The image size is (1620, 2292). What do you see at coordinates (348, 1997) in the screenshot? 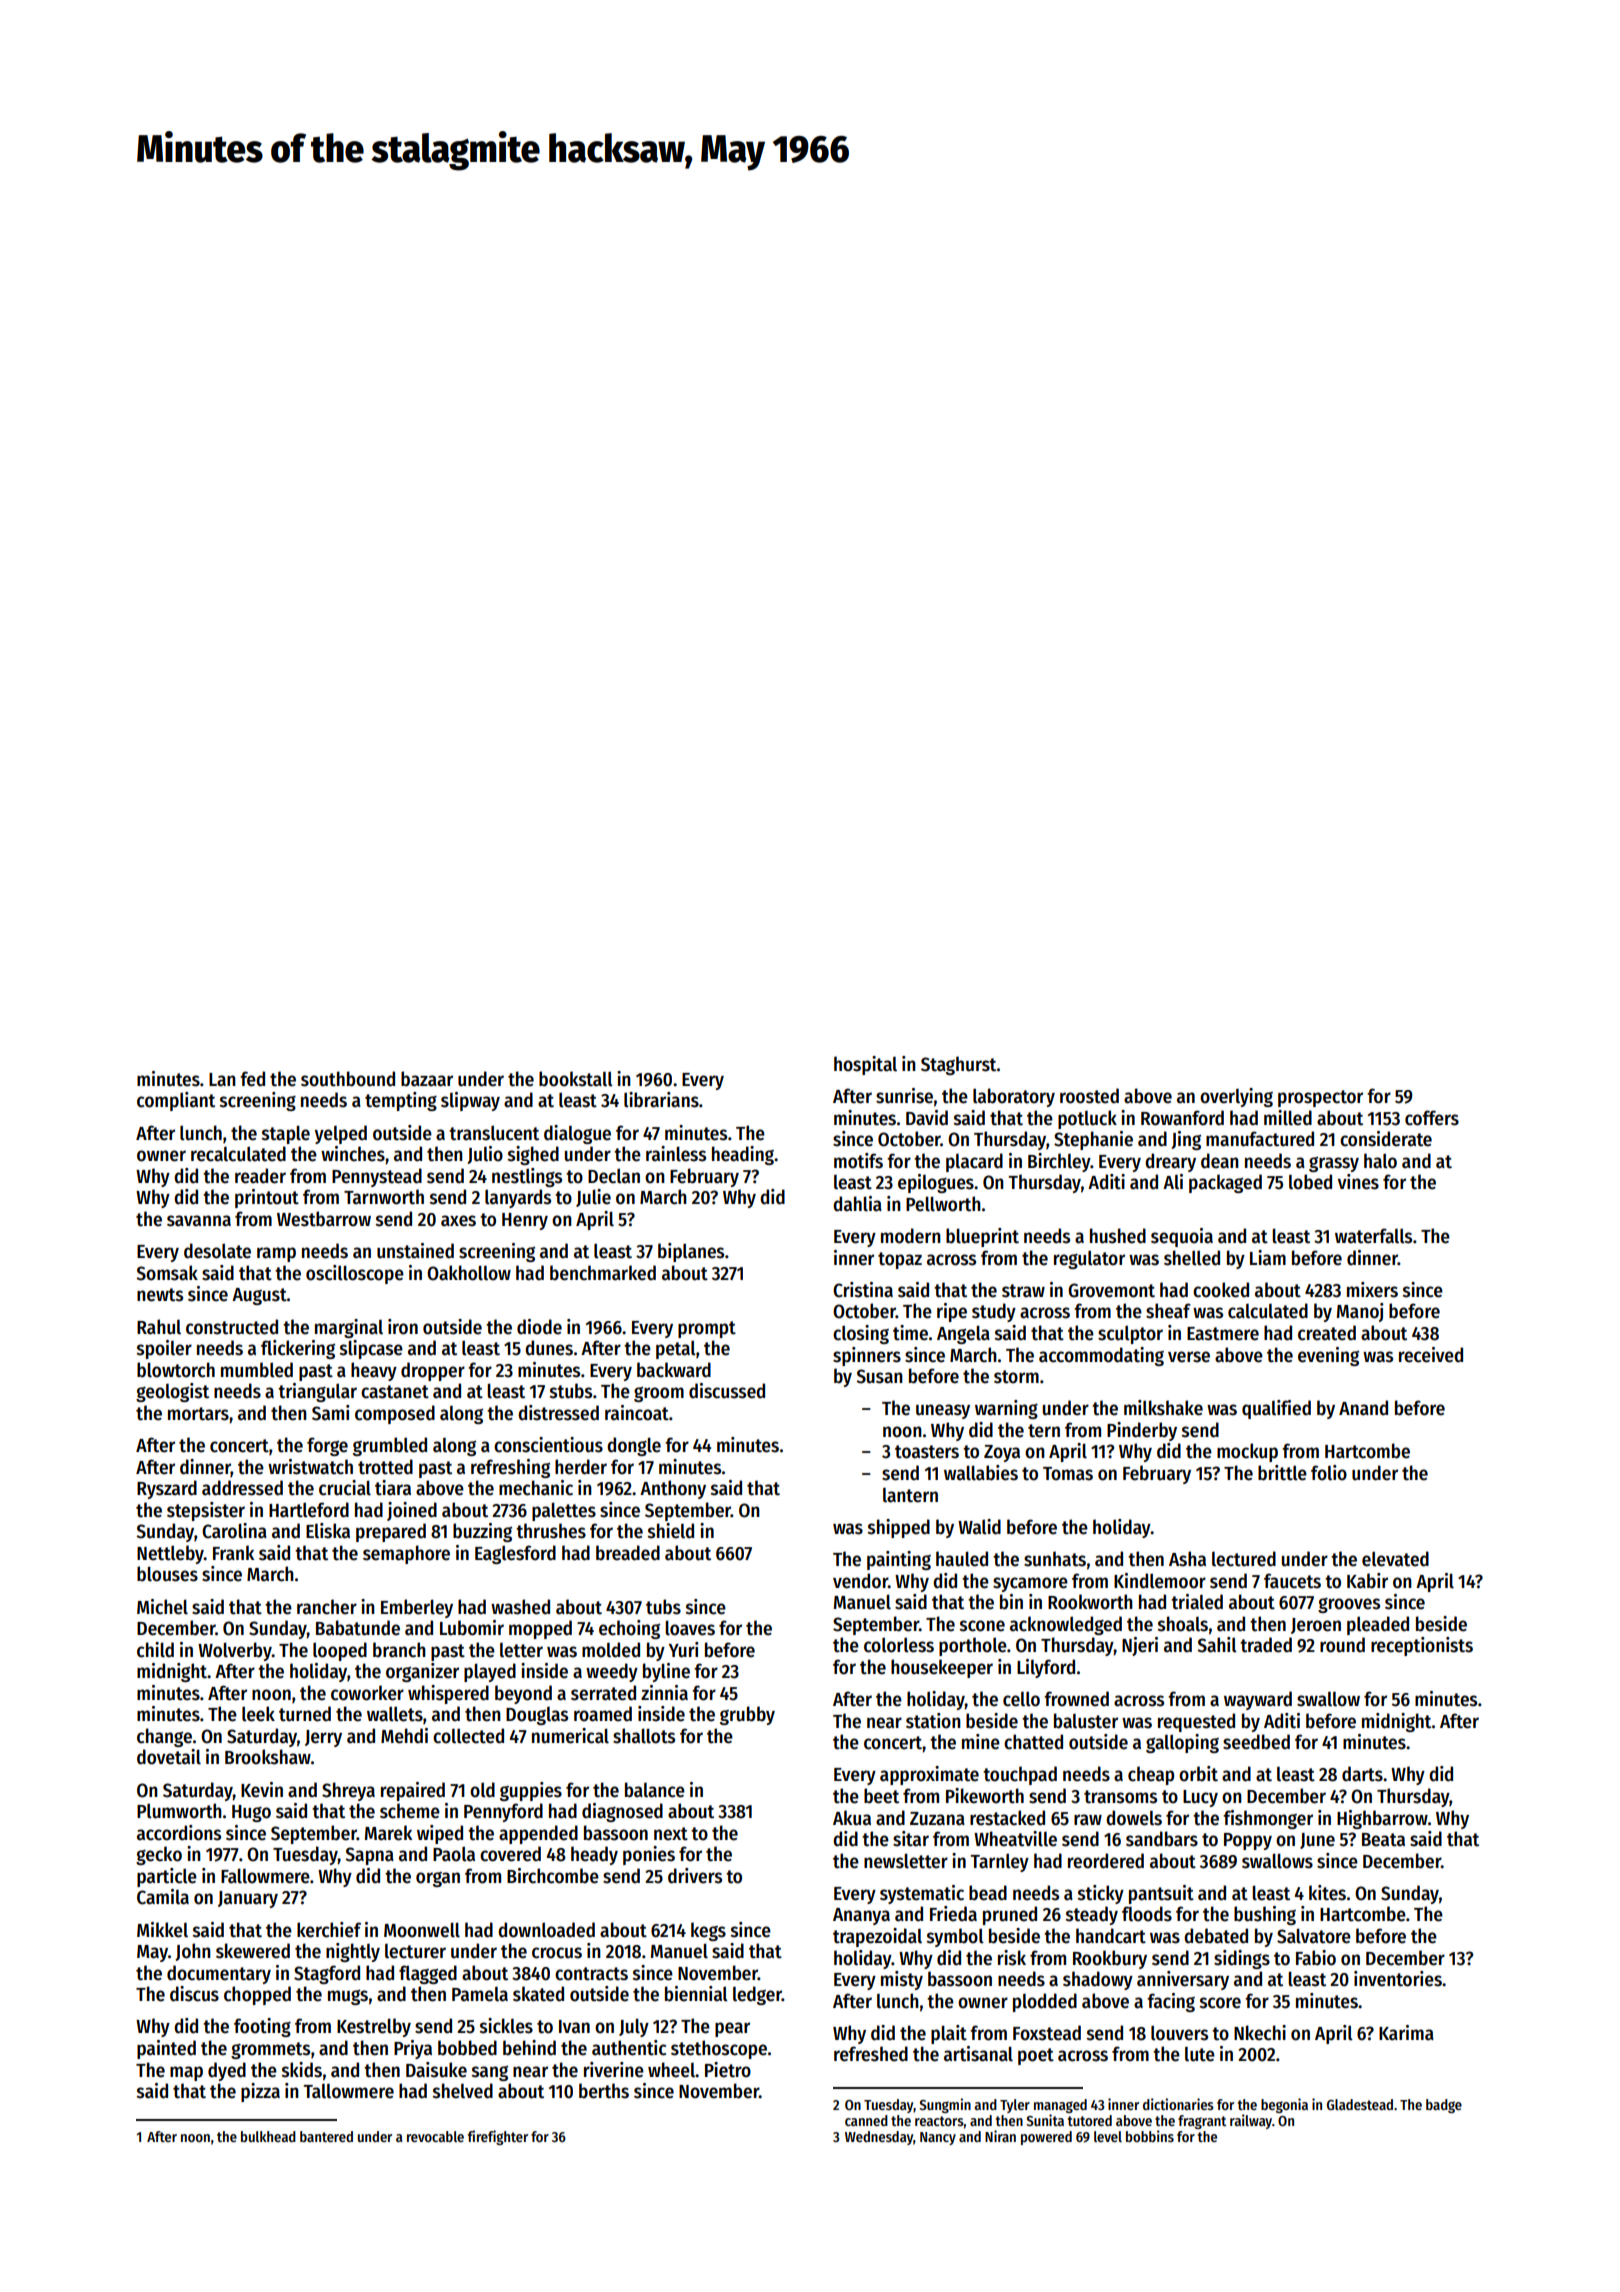
I see `mugs` at bounding box center [348, 1997].
